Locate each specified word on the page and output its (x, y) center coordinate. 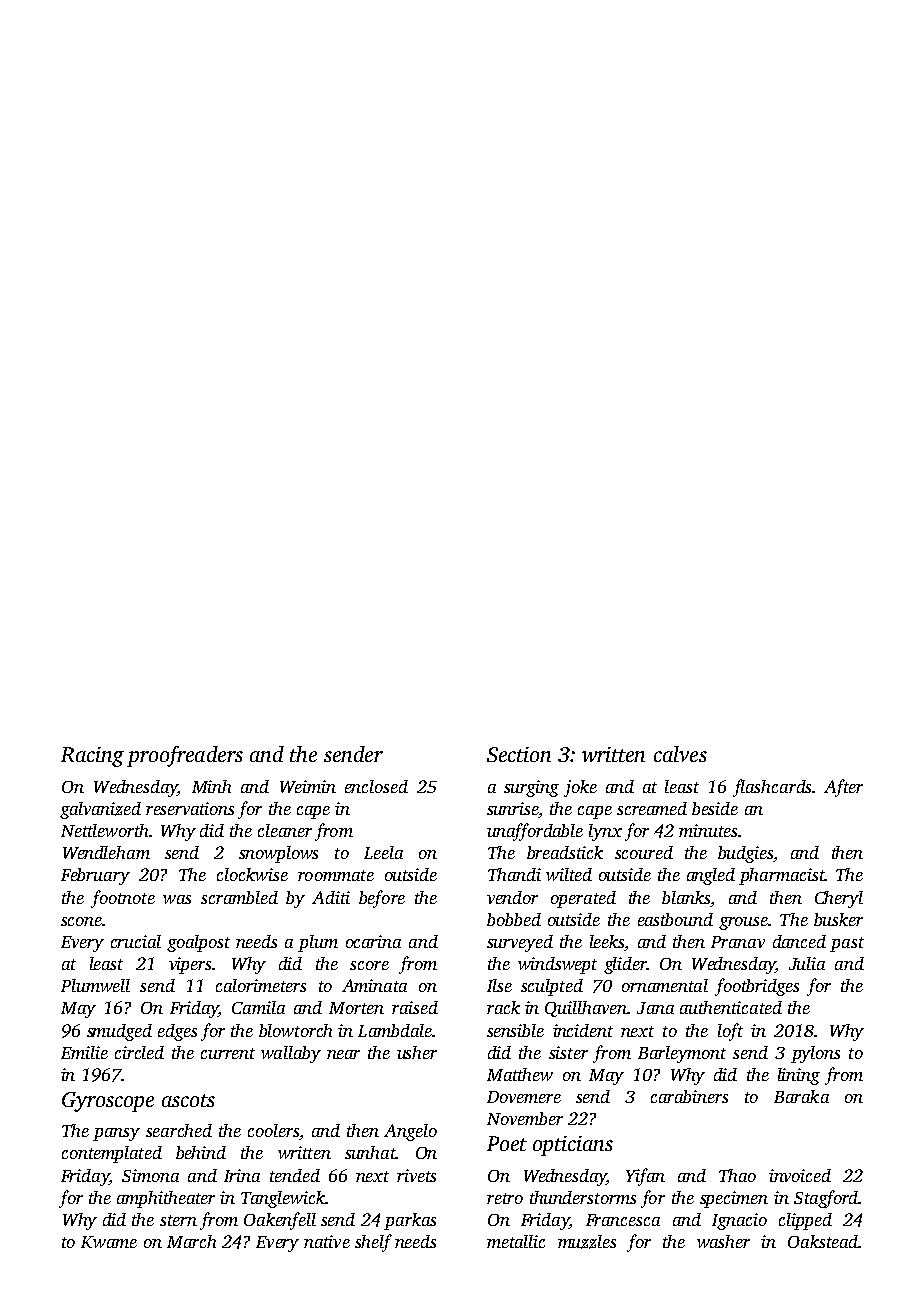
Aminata (374, 985)
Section (519, 754)
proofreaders (185, 756)
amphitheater (166, 1199)
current (228, 1053)
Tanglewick (283, 1199)
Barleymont (682, 1054)
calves (680, 754)
